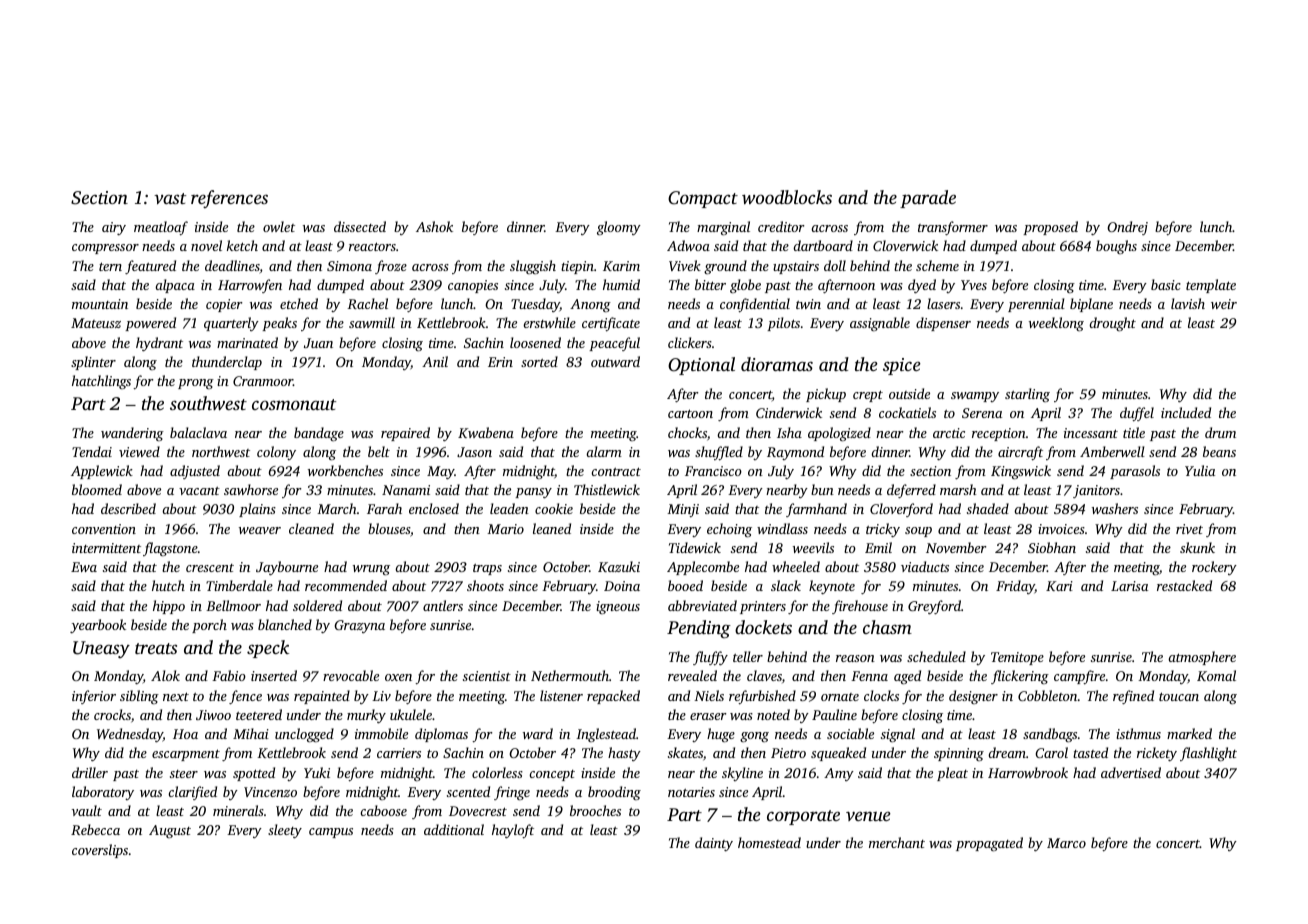 This screenshot has height=924, width=1308. I want to click on Compact, so click(703, 199).
